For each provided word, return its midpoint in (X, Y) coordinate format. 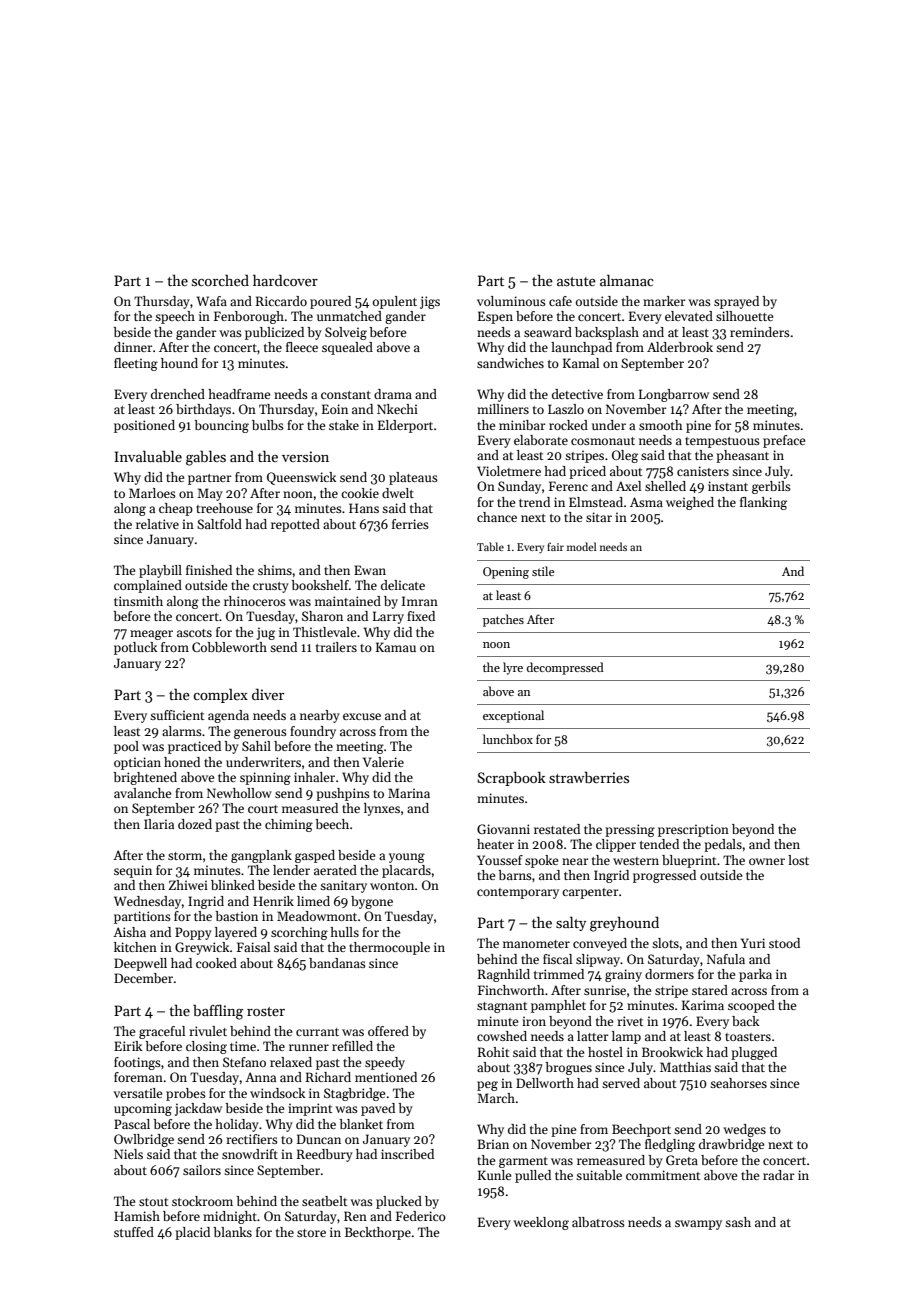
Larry (388, 617)
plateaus (413, 478)
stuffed (134, 1232)
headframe (239, 394)
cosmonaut (603, 441)
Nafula (726, 959)
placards (406, 871)
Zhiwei (188, 885)
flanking (763, 503)
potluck (135, 648)
